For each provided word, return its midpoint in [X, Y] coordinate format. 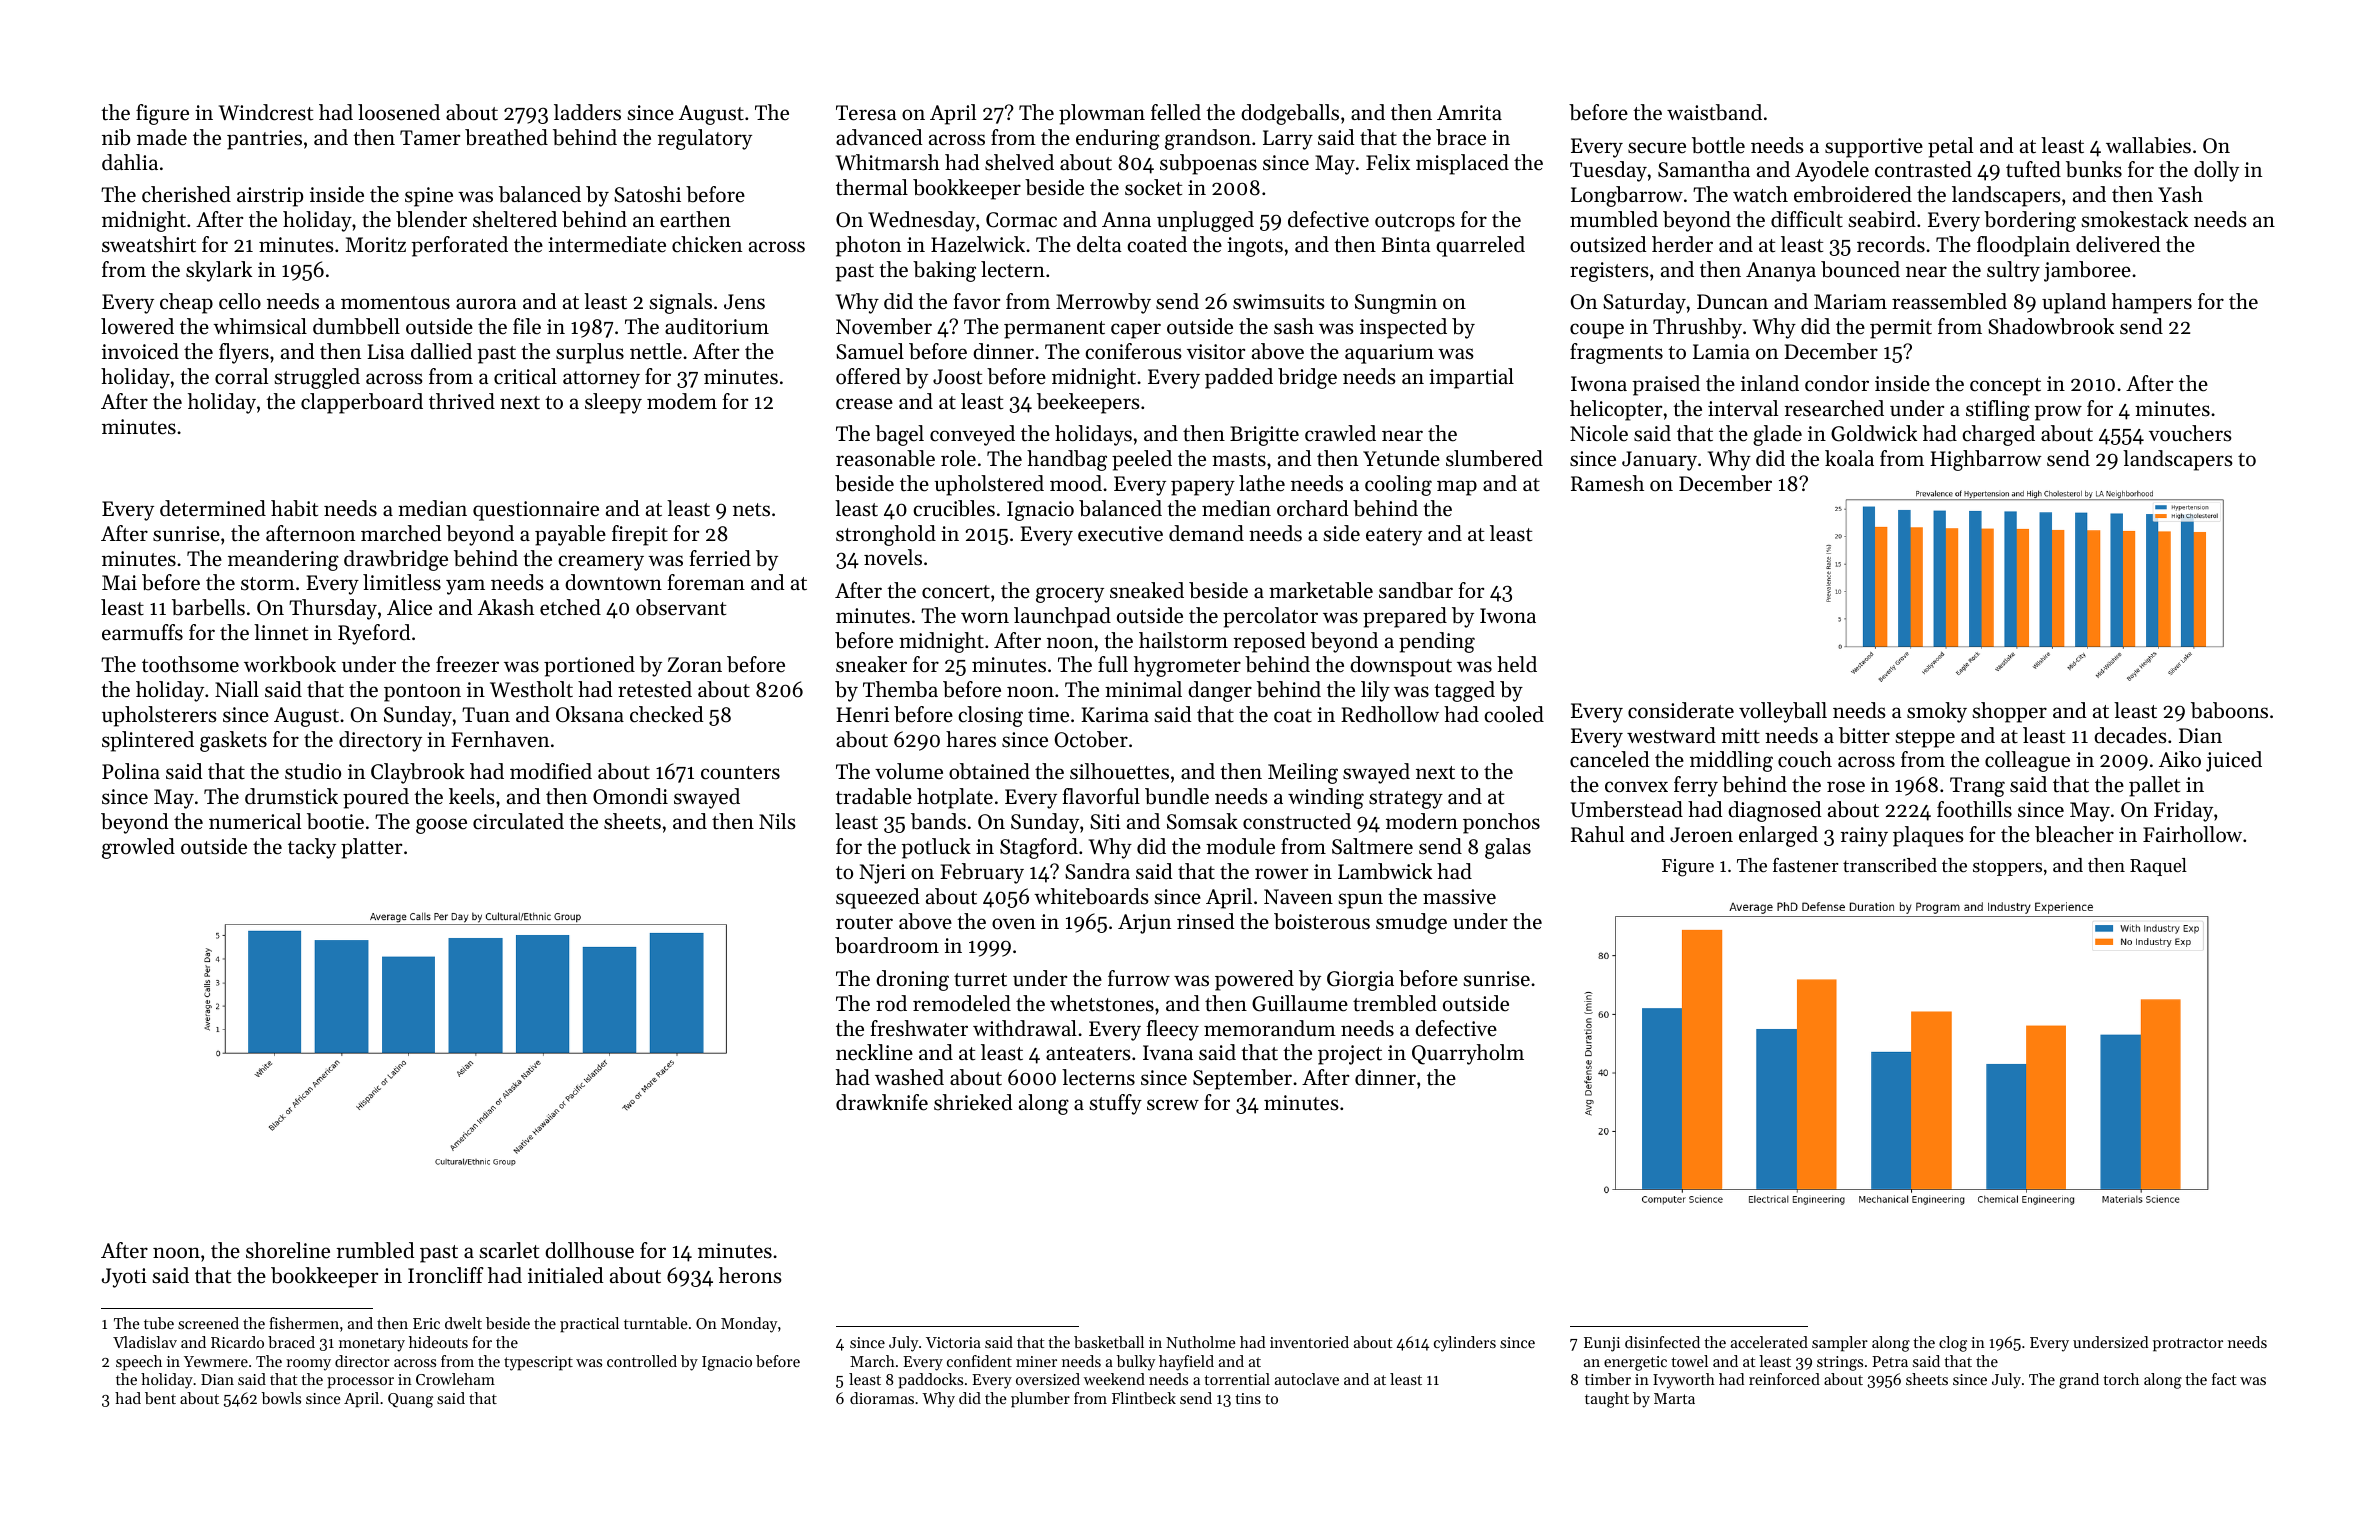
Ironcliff [446, 1275]
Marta [1674, 1398]
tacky [312, 848]
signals [680, 303]
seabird [1882, 219]
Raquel [2158, 867]
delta [1099, 244]
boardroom [887, 945]
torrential [1237, 1379]
